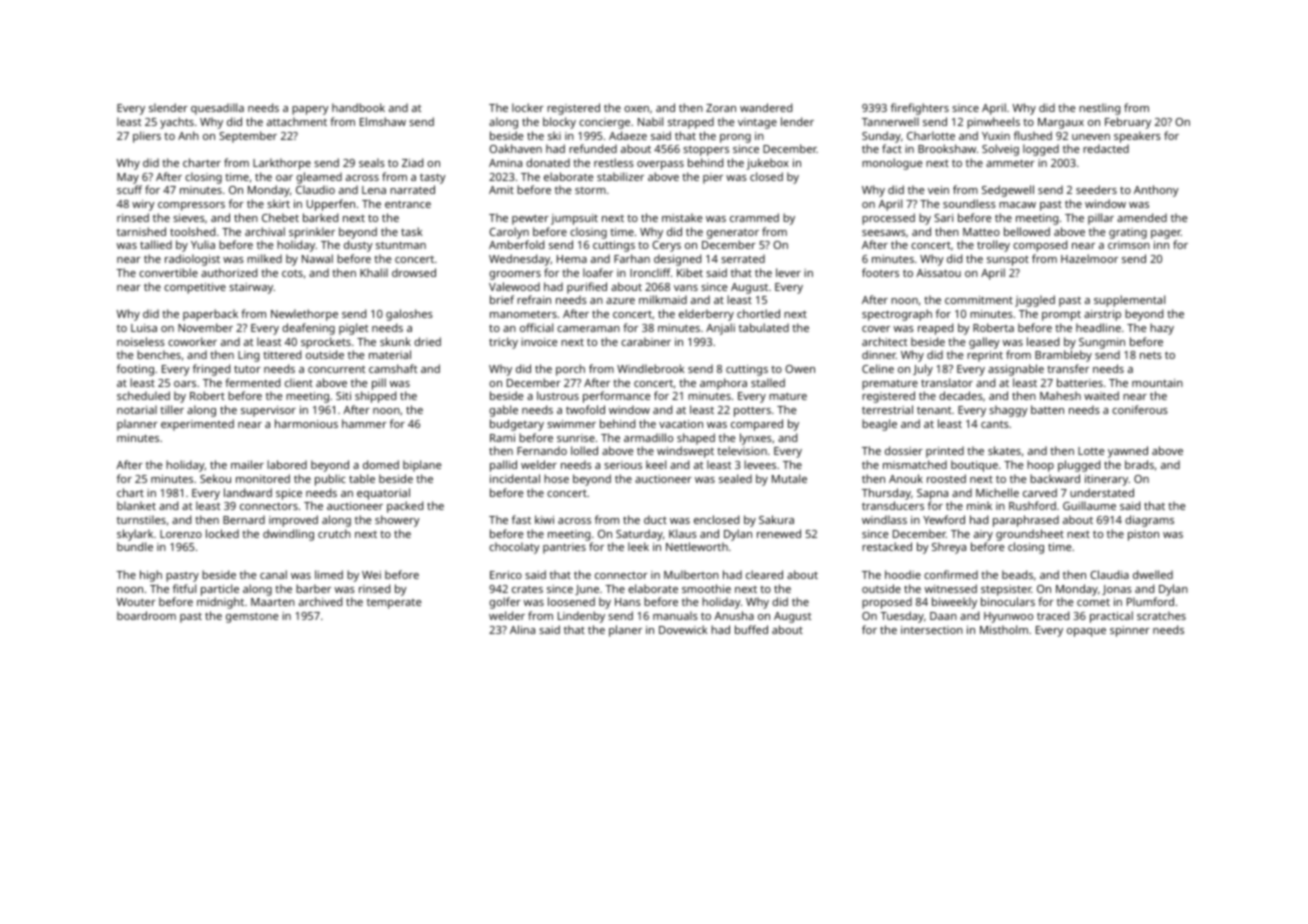  Describe the element at coordinates (1004, 629) in the screenshot. I see `Mistholm` at that location.
